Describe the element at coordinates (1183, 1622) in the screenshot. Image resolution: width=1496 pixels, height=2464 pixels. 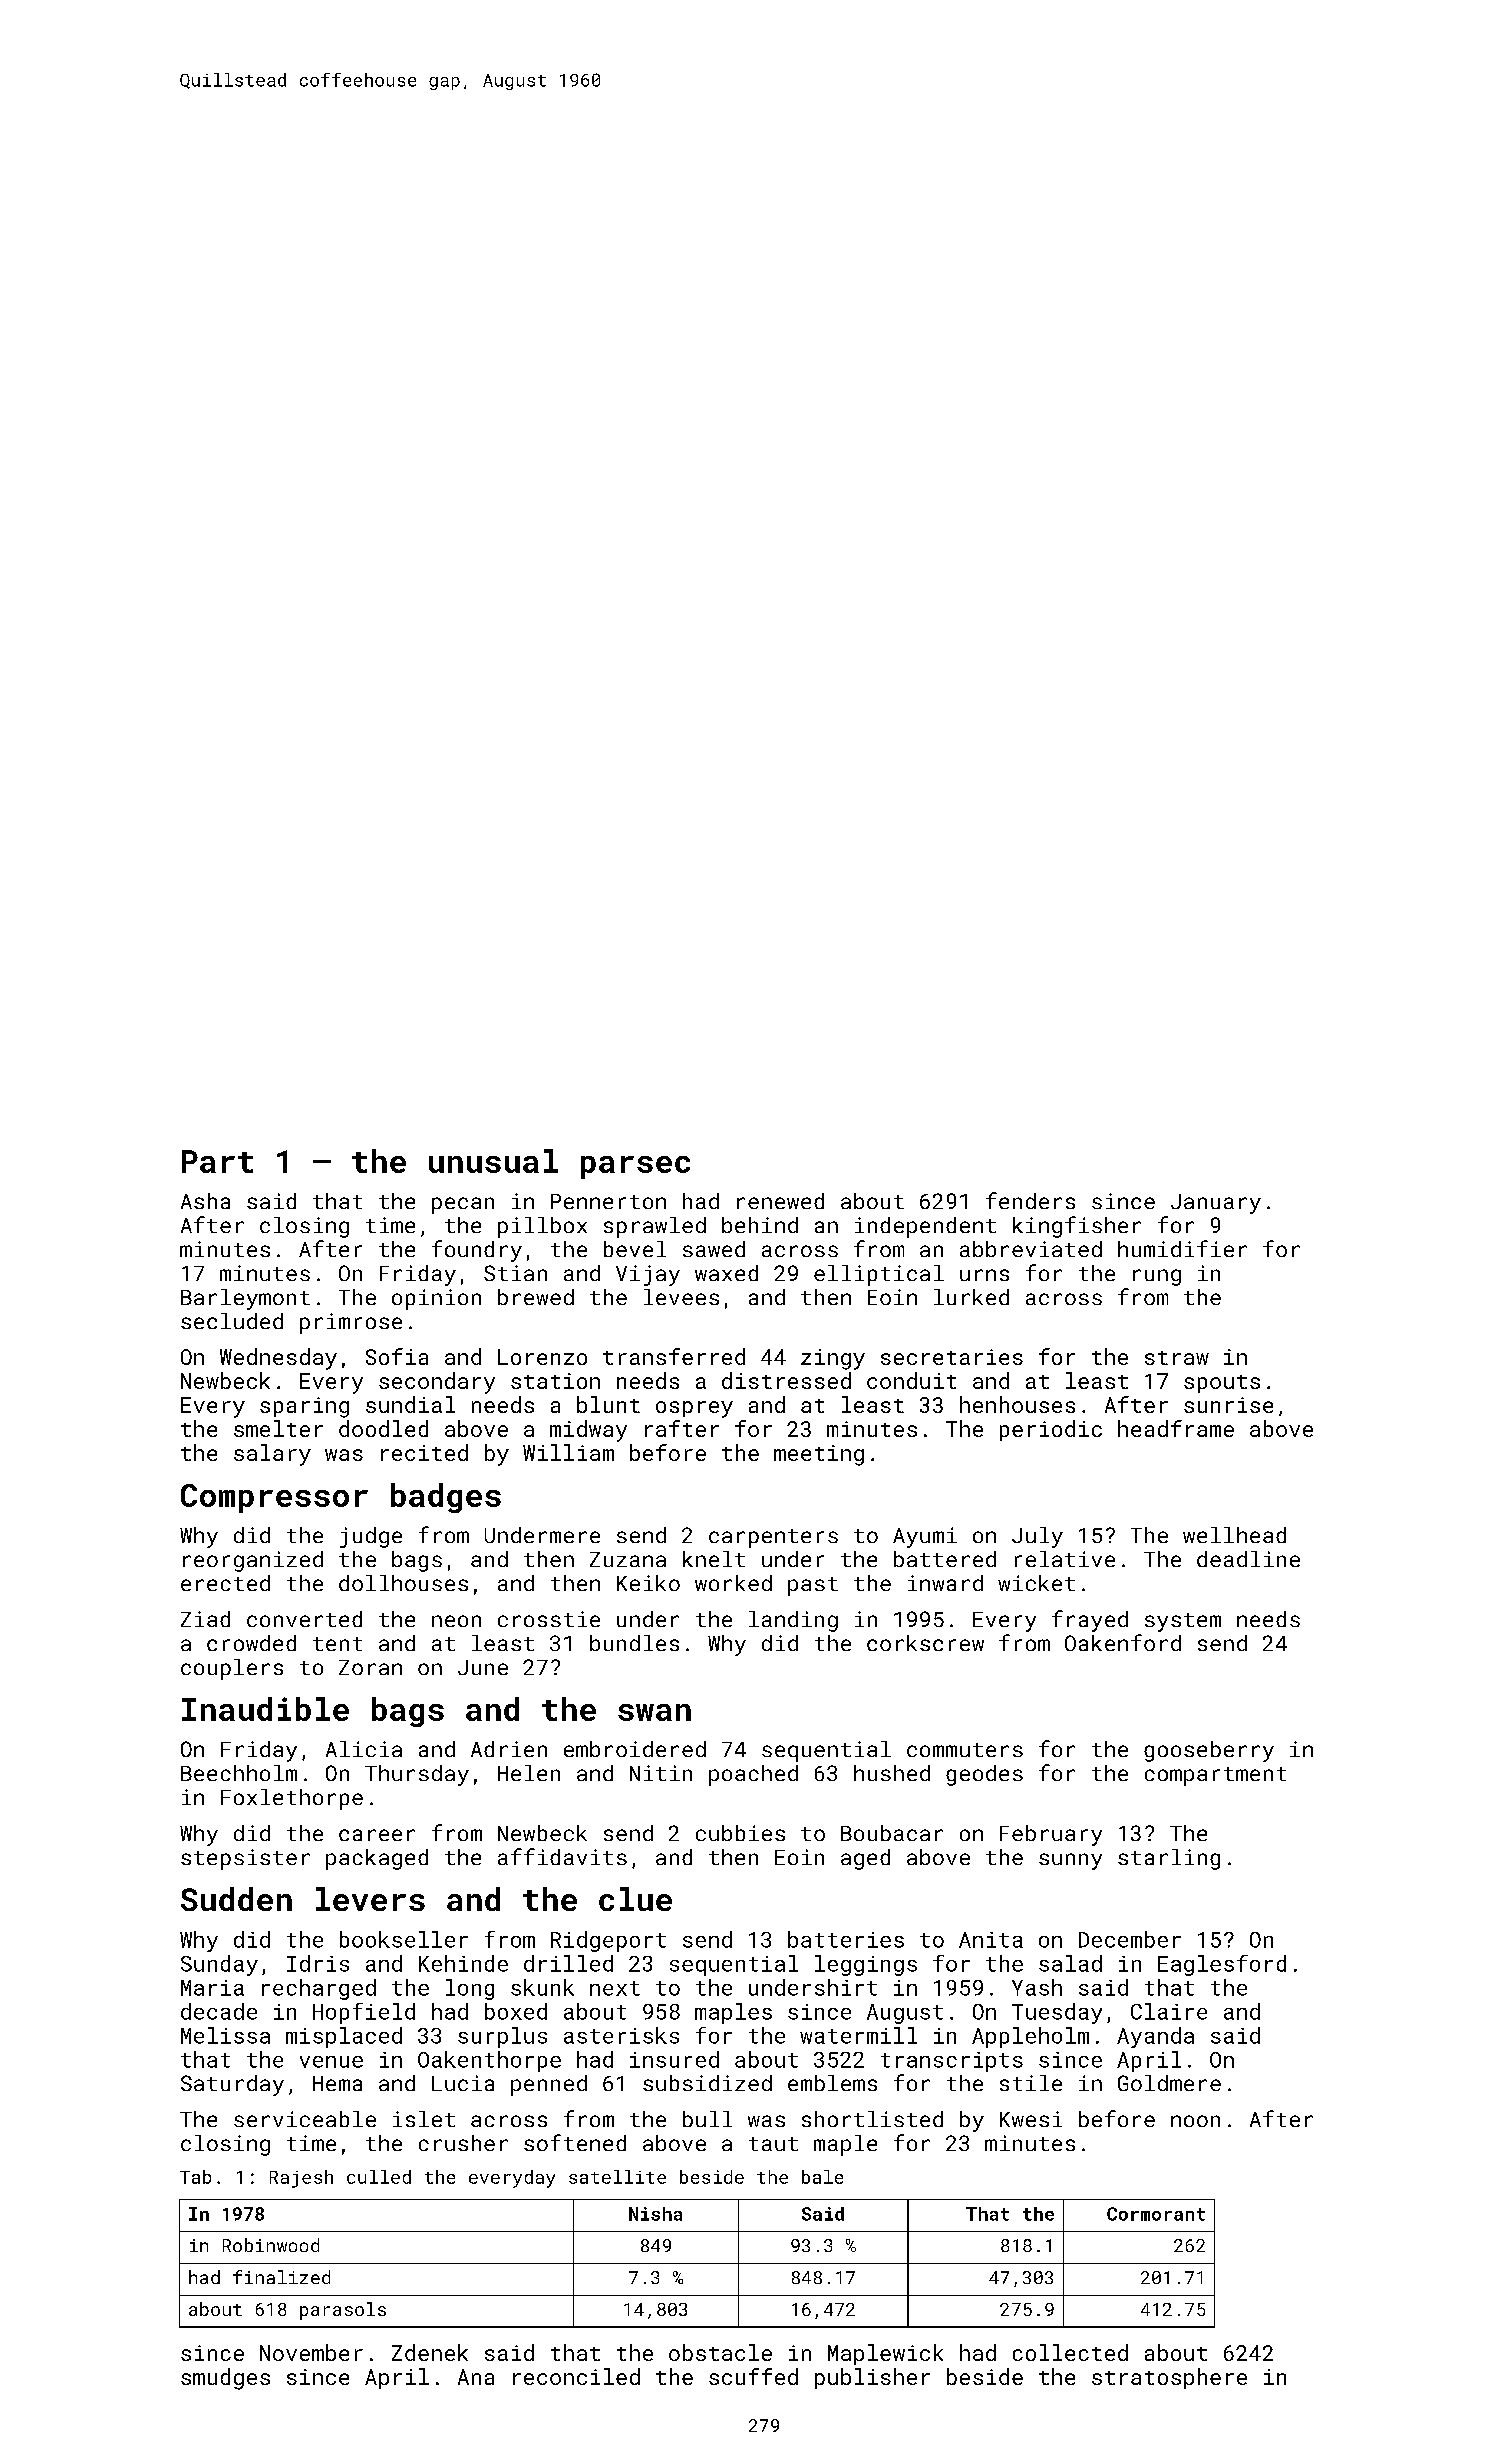
I see `system` at that location.
